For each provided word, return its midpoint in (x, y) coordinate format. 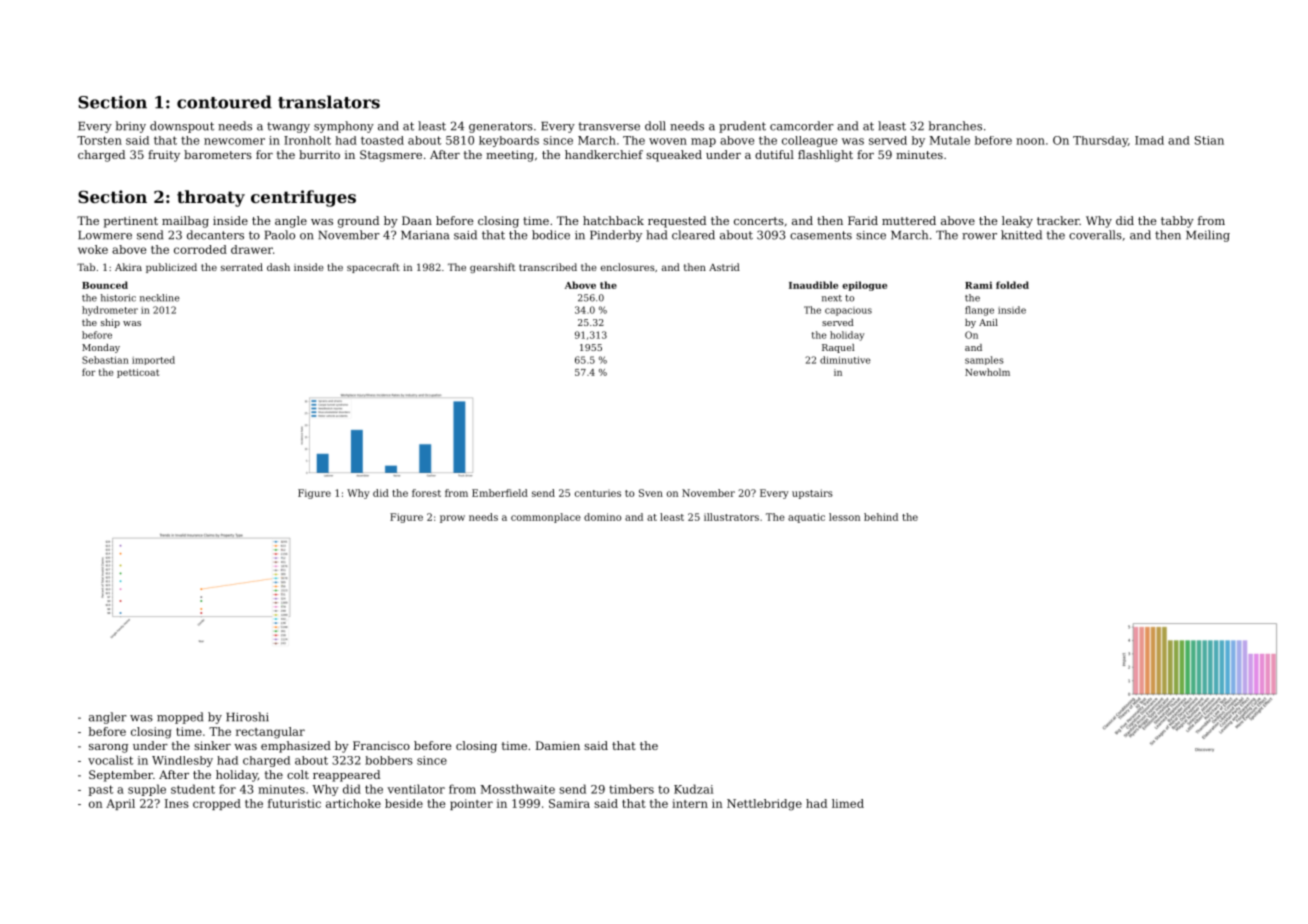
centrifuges (303, 198)
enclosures (628, 267)
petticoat (138, 373)
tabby (1177, 222)
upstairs (812, 494)
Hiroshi (247, 717)
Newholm (987, 372)
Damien (558, 745)
